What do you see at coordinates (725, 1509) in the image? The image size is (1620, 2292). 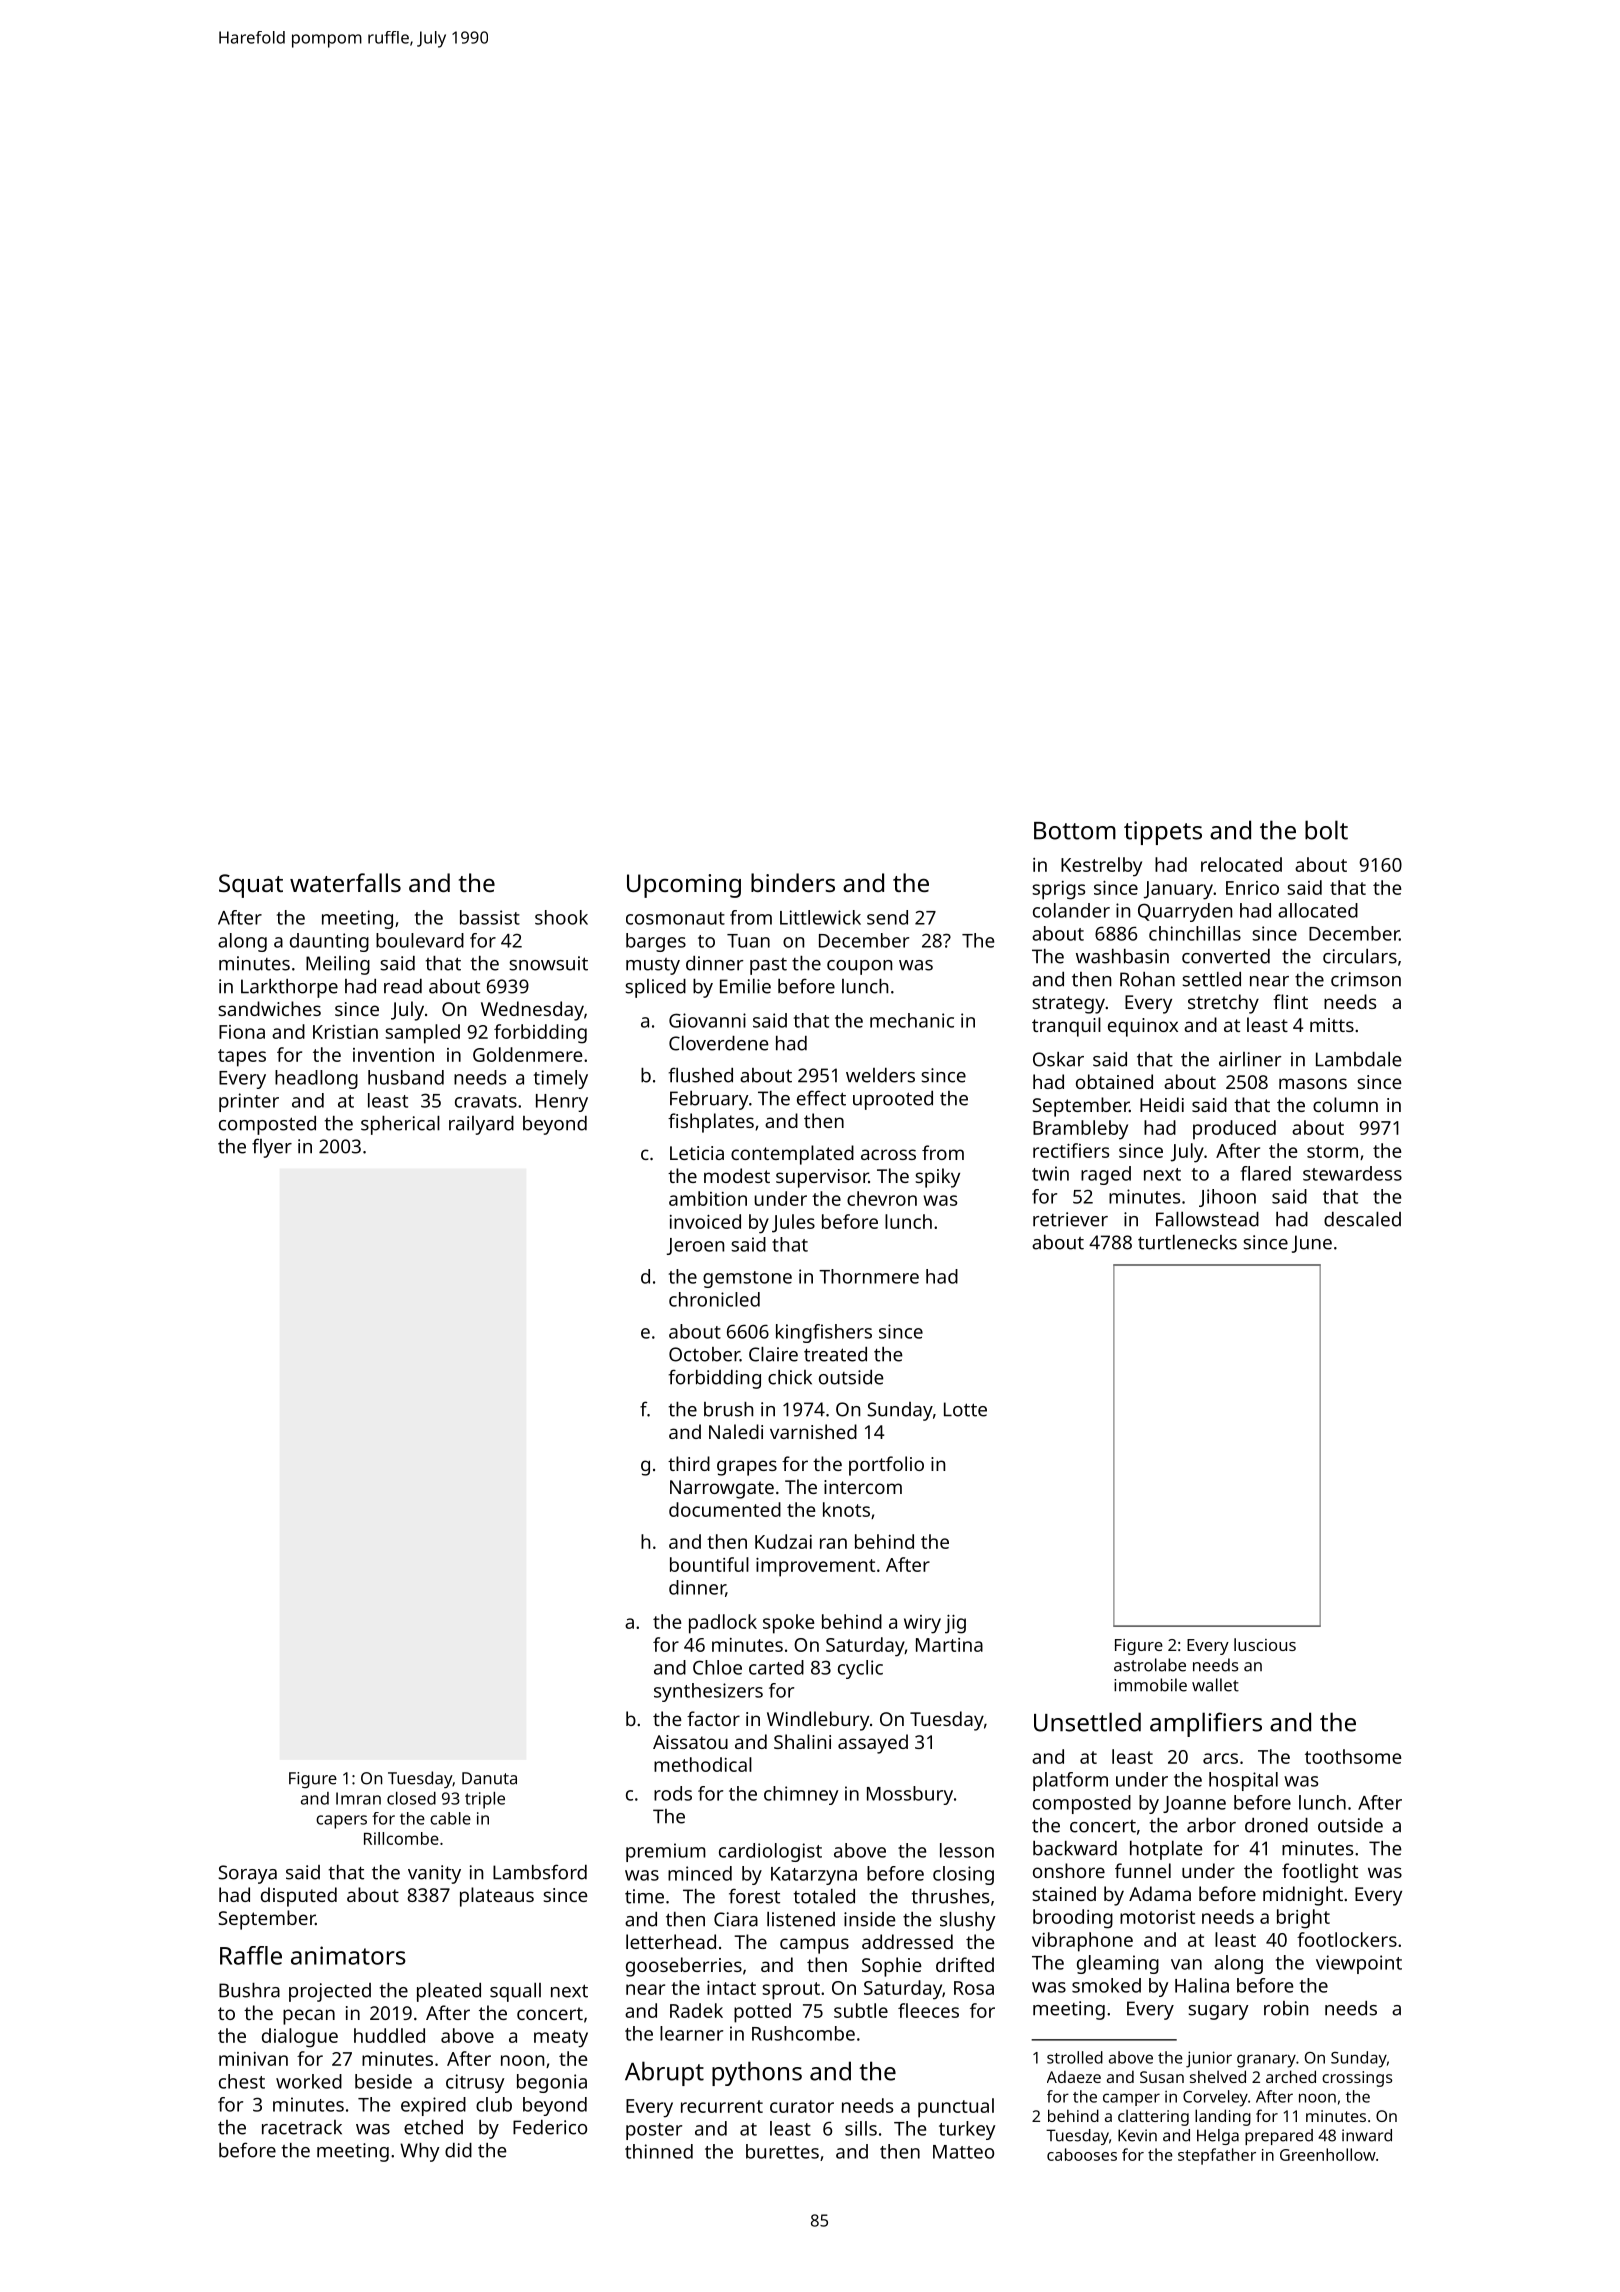 I see `documented` at bounding box center [725, 1509].
